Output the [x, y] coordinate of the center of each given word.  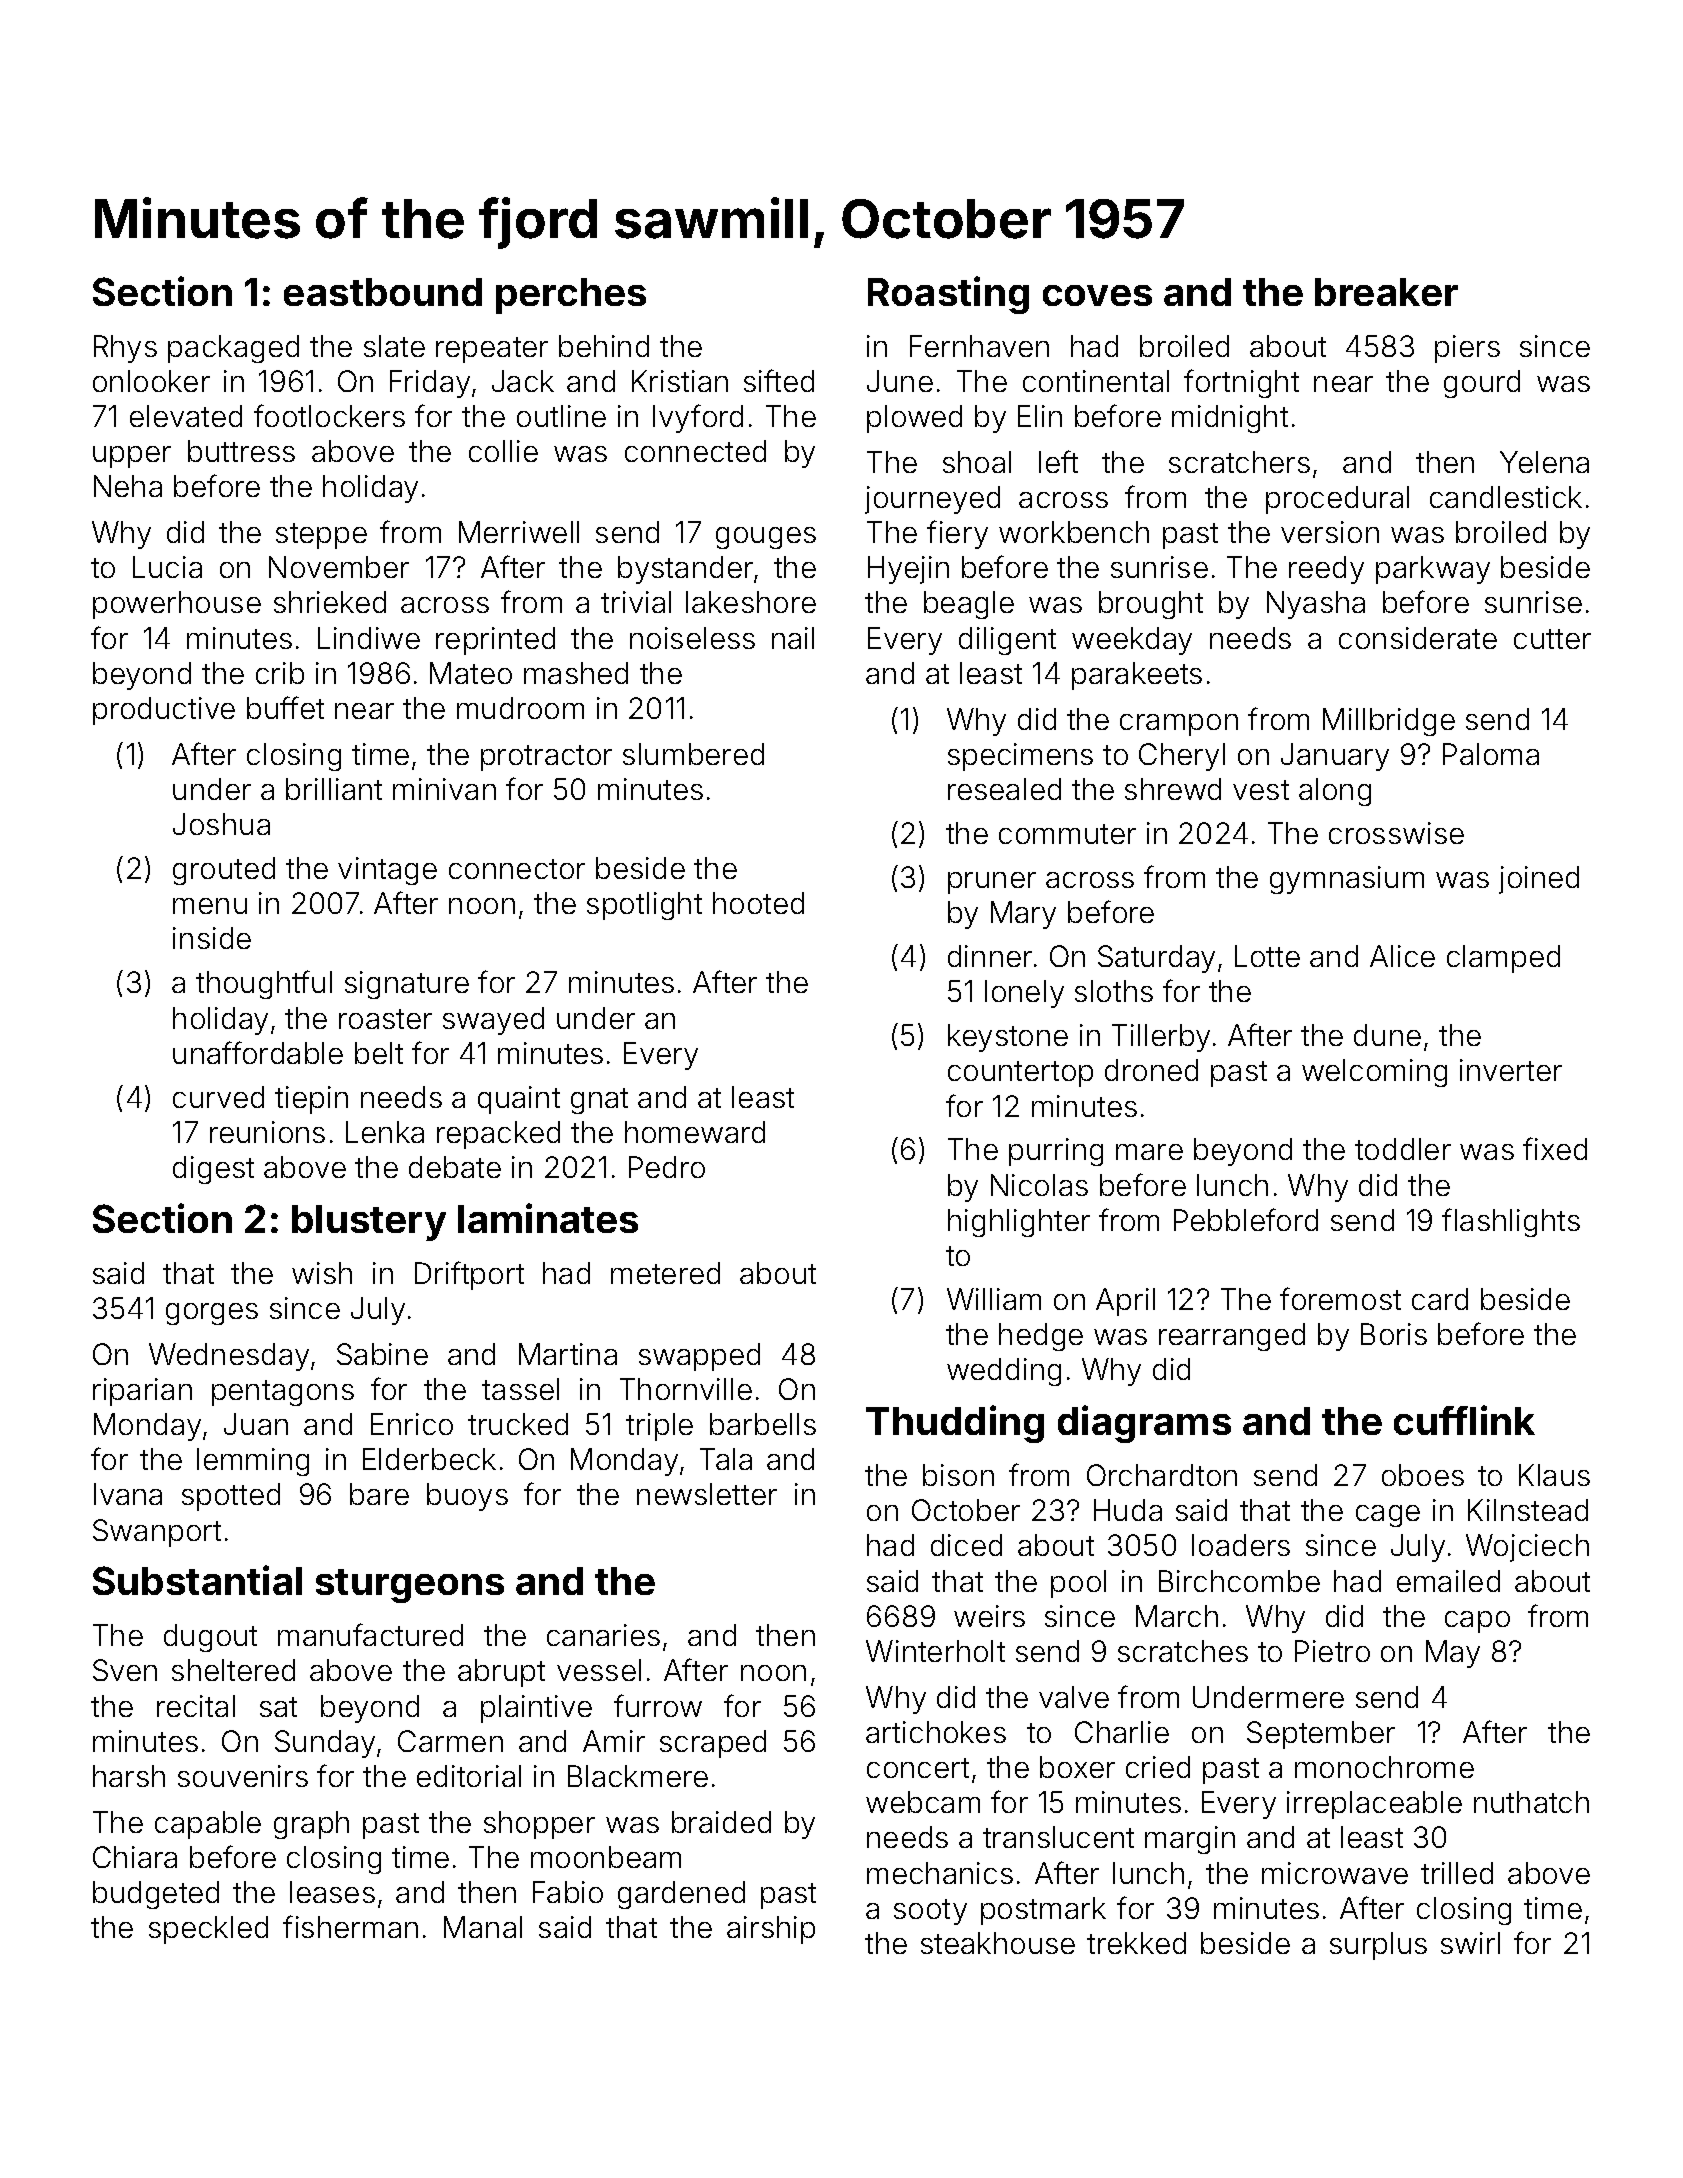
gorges [212, 1314]
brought [1151, 605]
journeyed [932, 500]
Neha [128, 486]
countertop [1020, 1074]
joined [1539, 880]
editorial [469, 1776]
